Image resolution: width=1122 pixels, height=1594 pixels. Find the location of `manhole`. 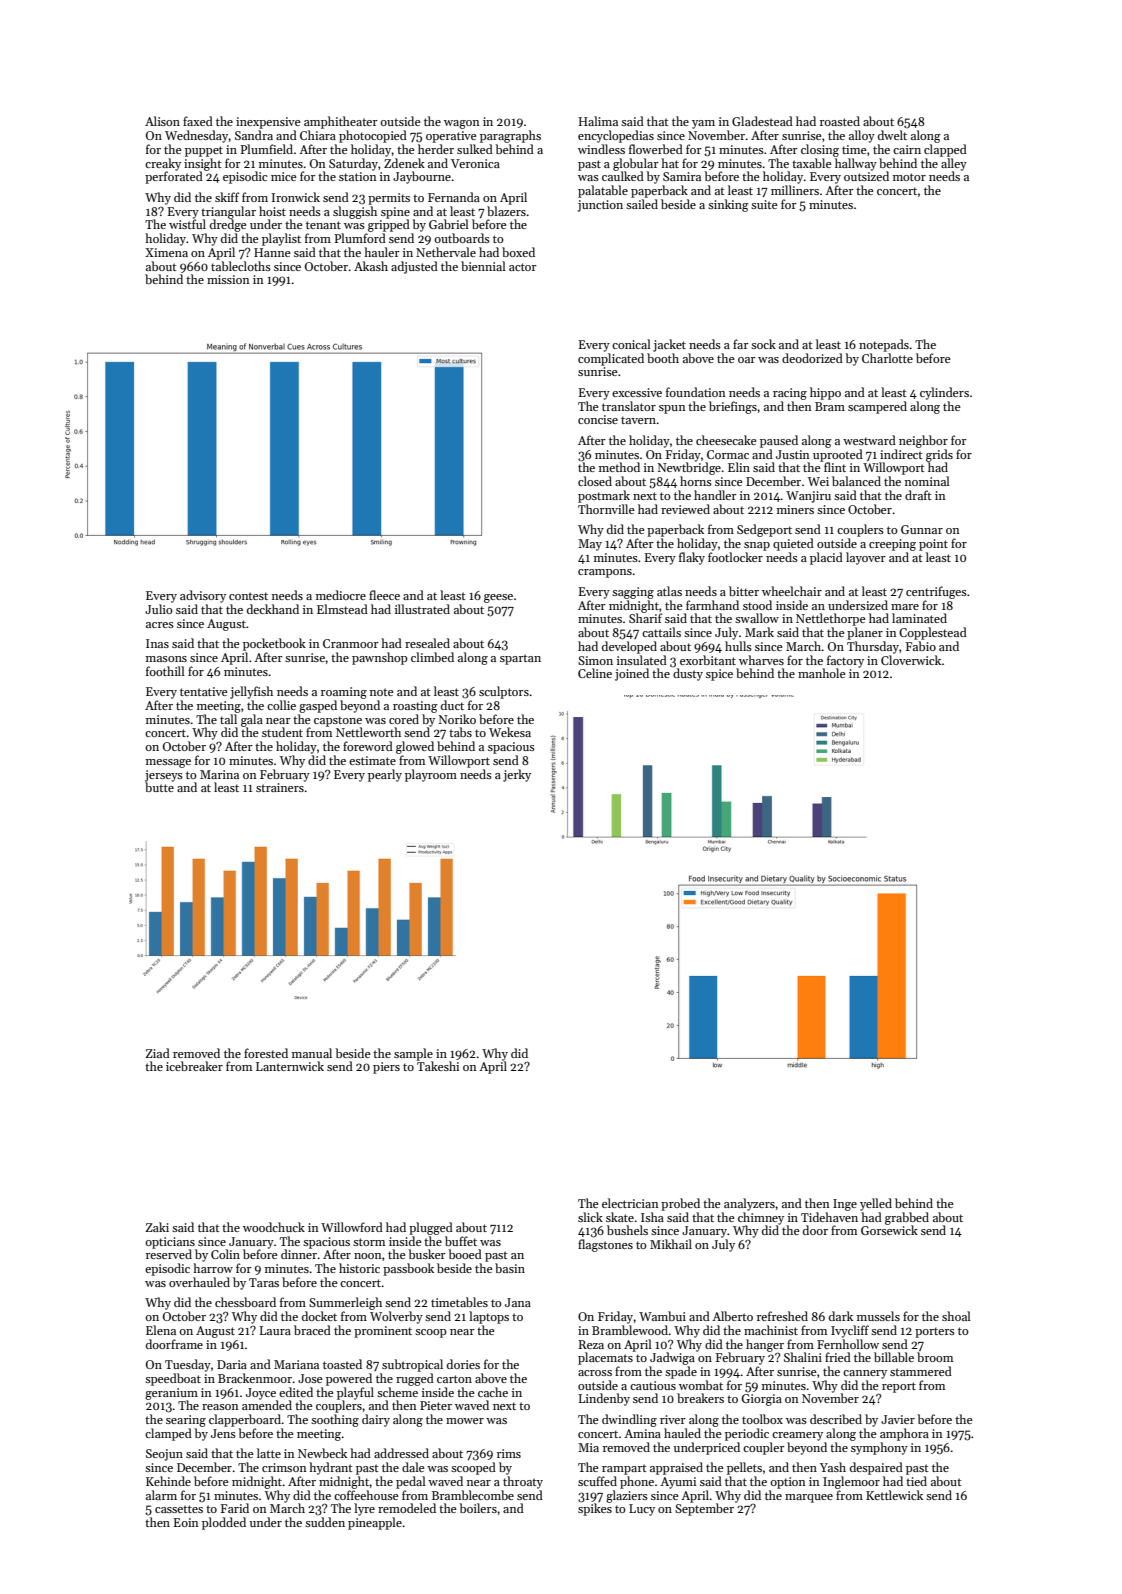

manhole is located at coordinates (822, 673).
